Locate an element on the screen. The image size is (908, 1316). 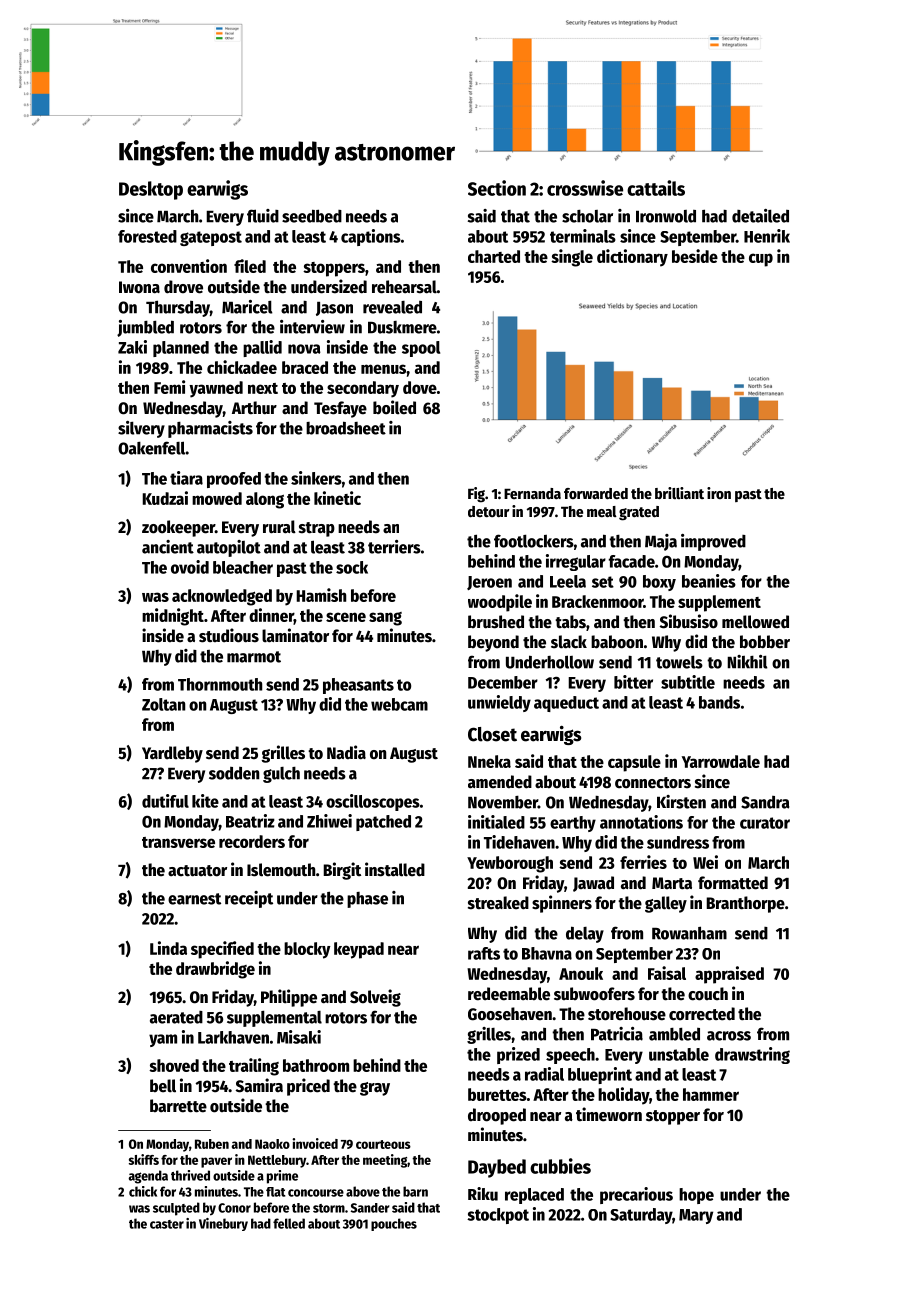
felled is located at coordinates (289, 1223).
